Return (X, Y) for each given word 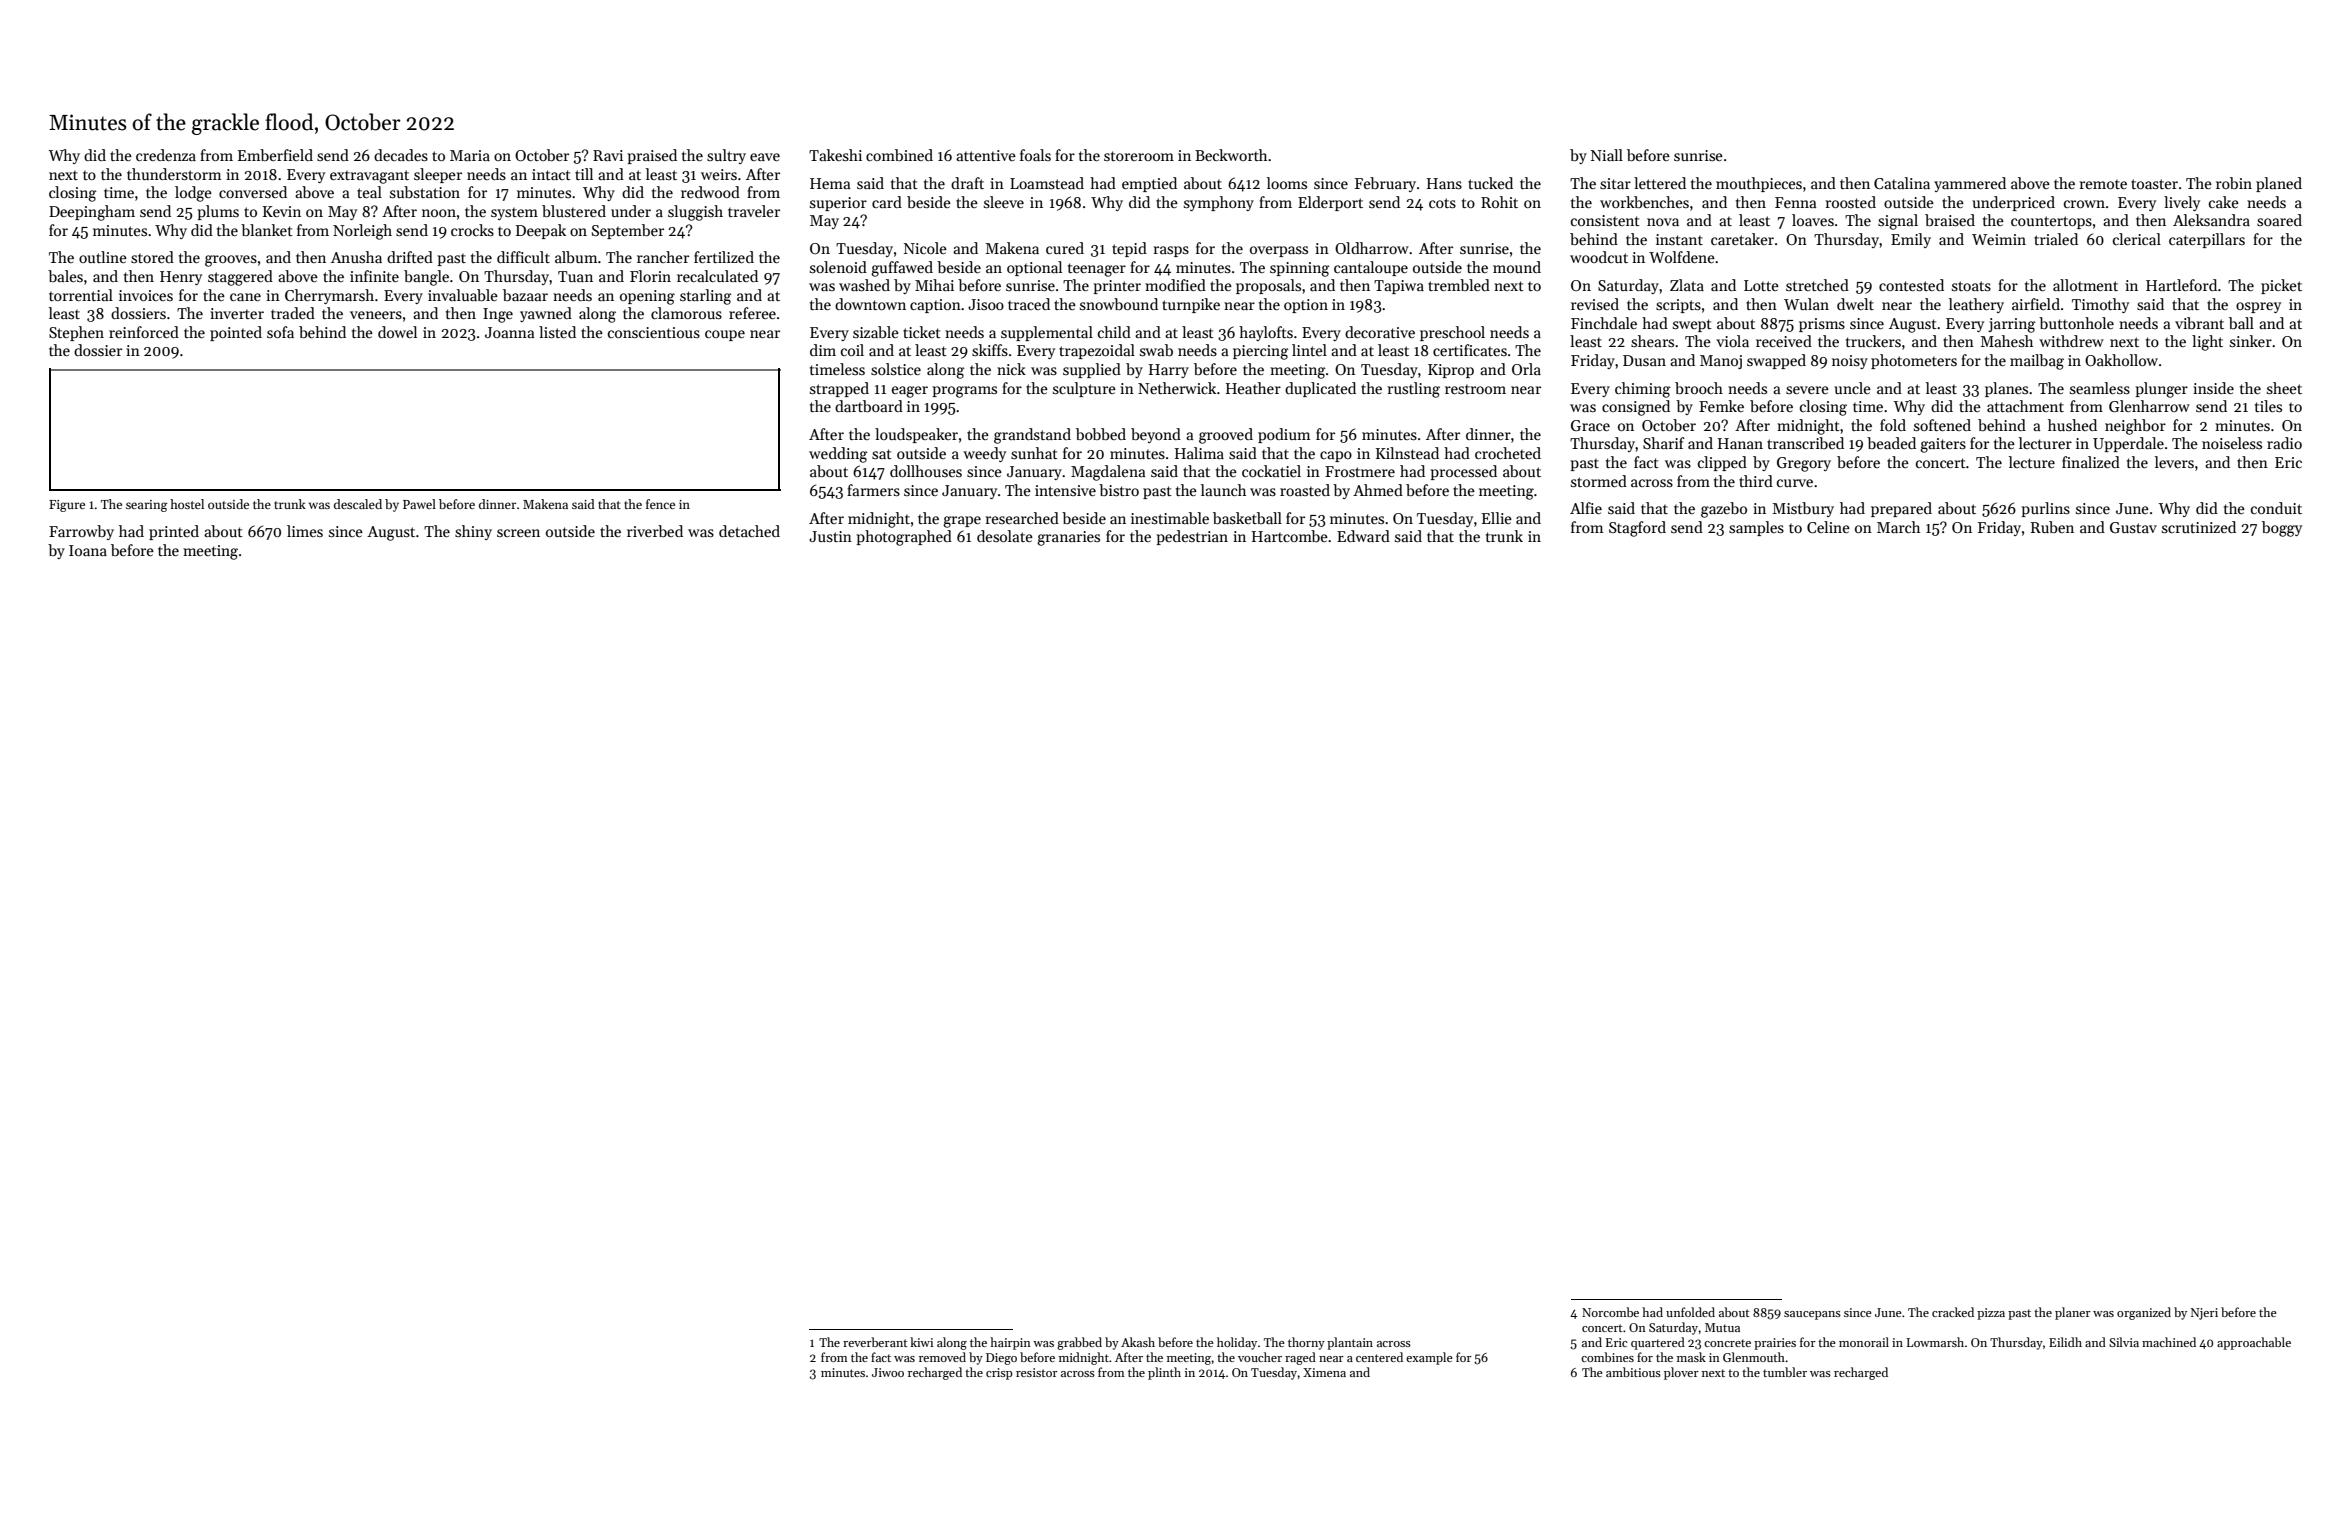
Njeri (2204, 1314)
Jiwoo (888, 1372)
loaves (1813, 220)
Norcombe (1610, 1312)
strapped (839, 389)
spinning (1300, 269)
